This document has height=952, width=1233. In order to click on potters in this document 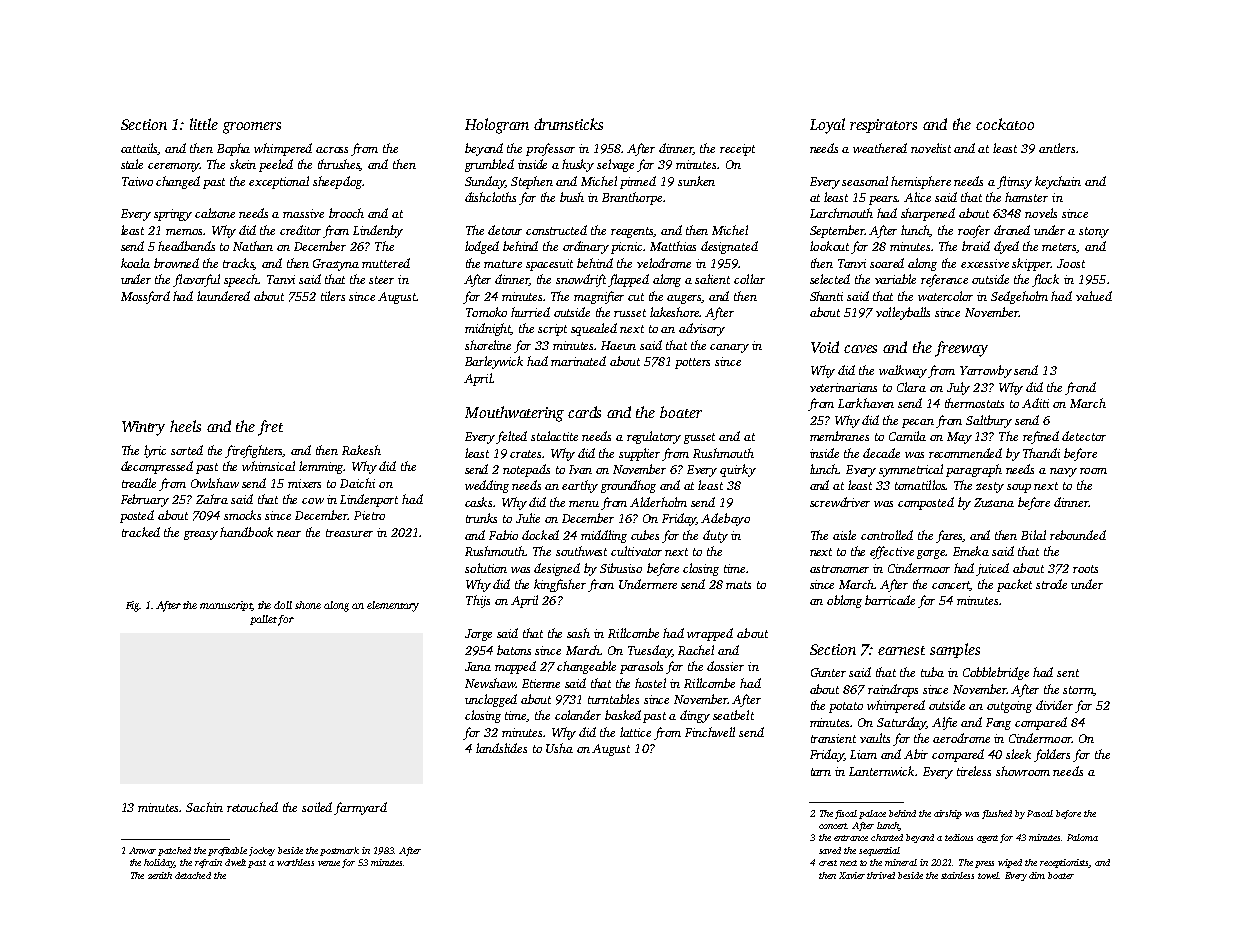, I will do `click(692, 363)`.
